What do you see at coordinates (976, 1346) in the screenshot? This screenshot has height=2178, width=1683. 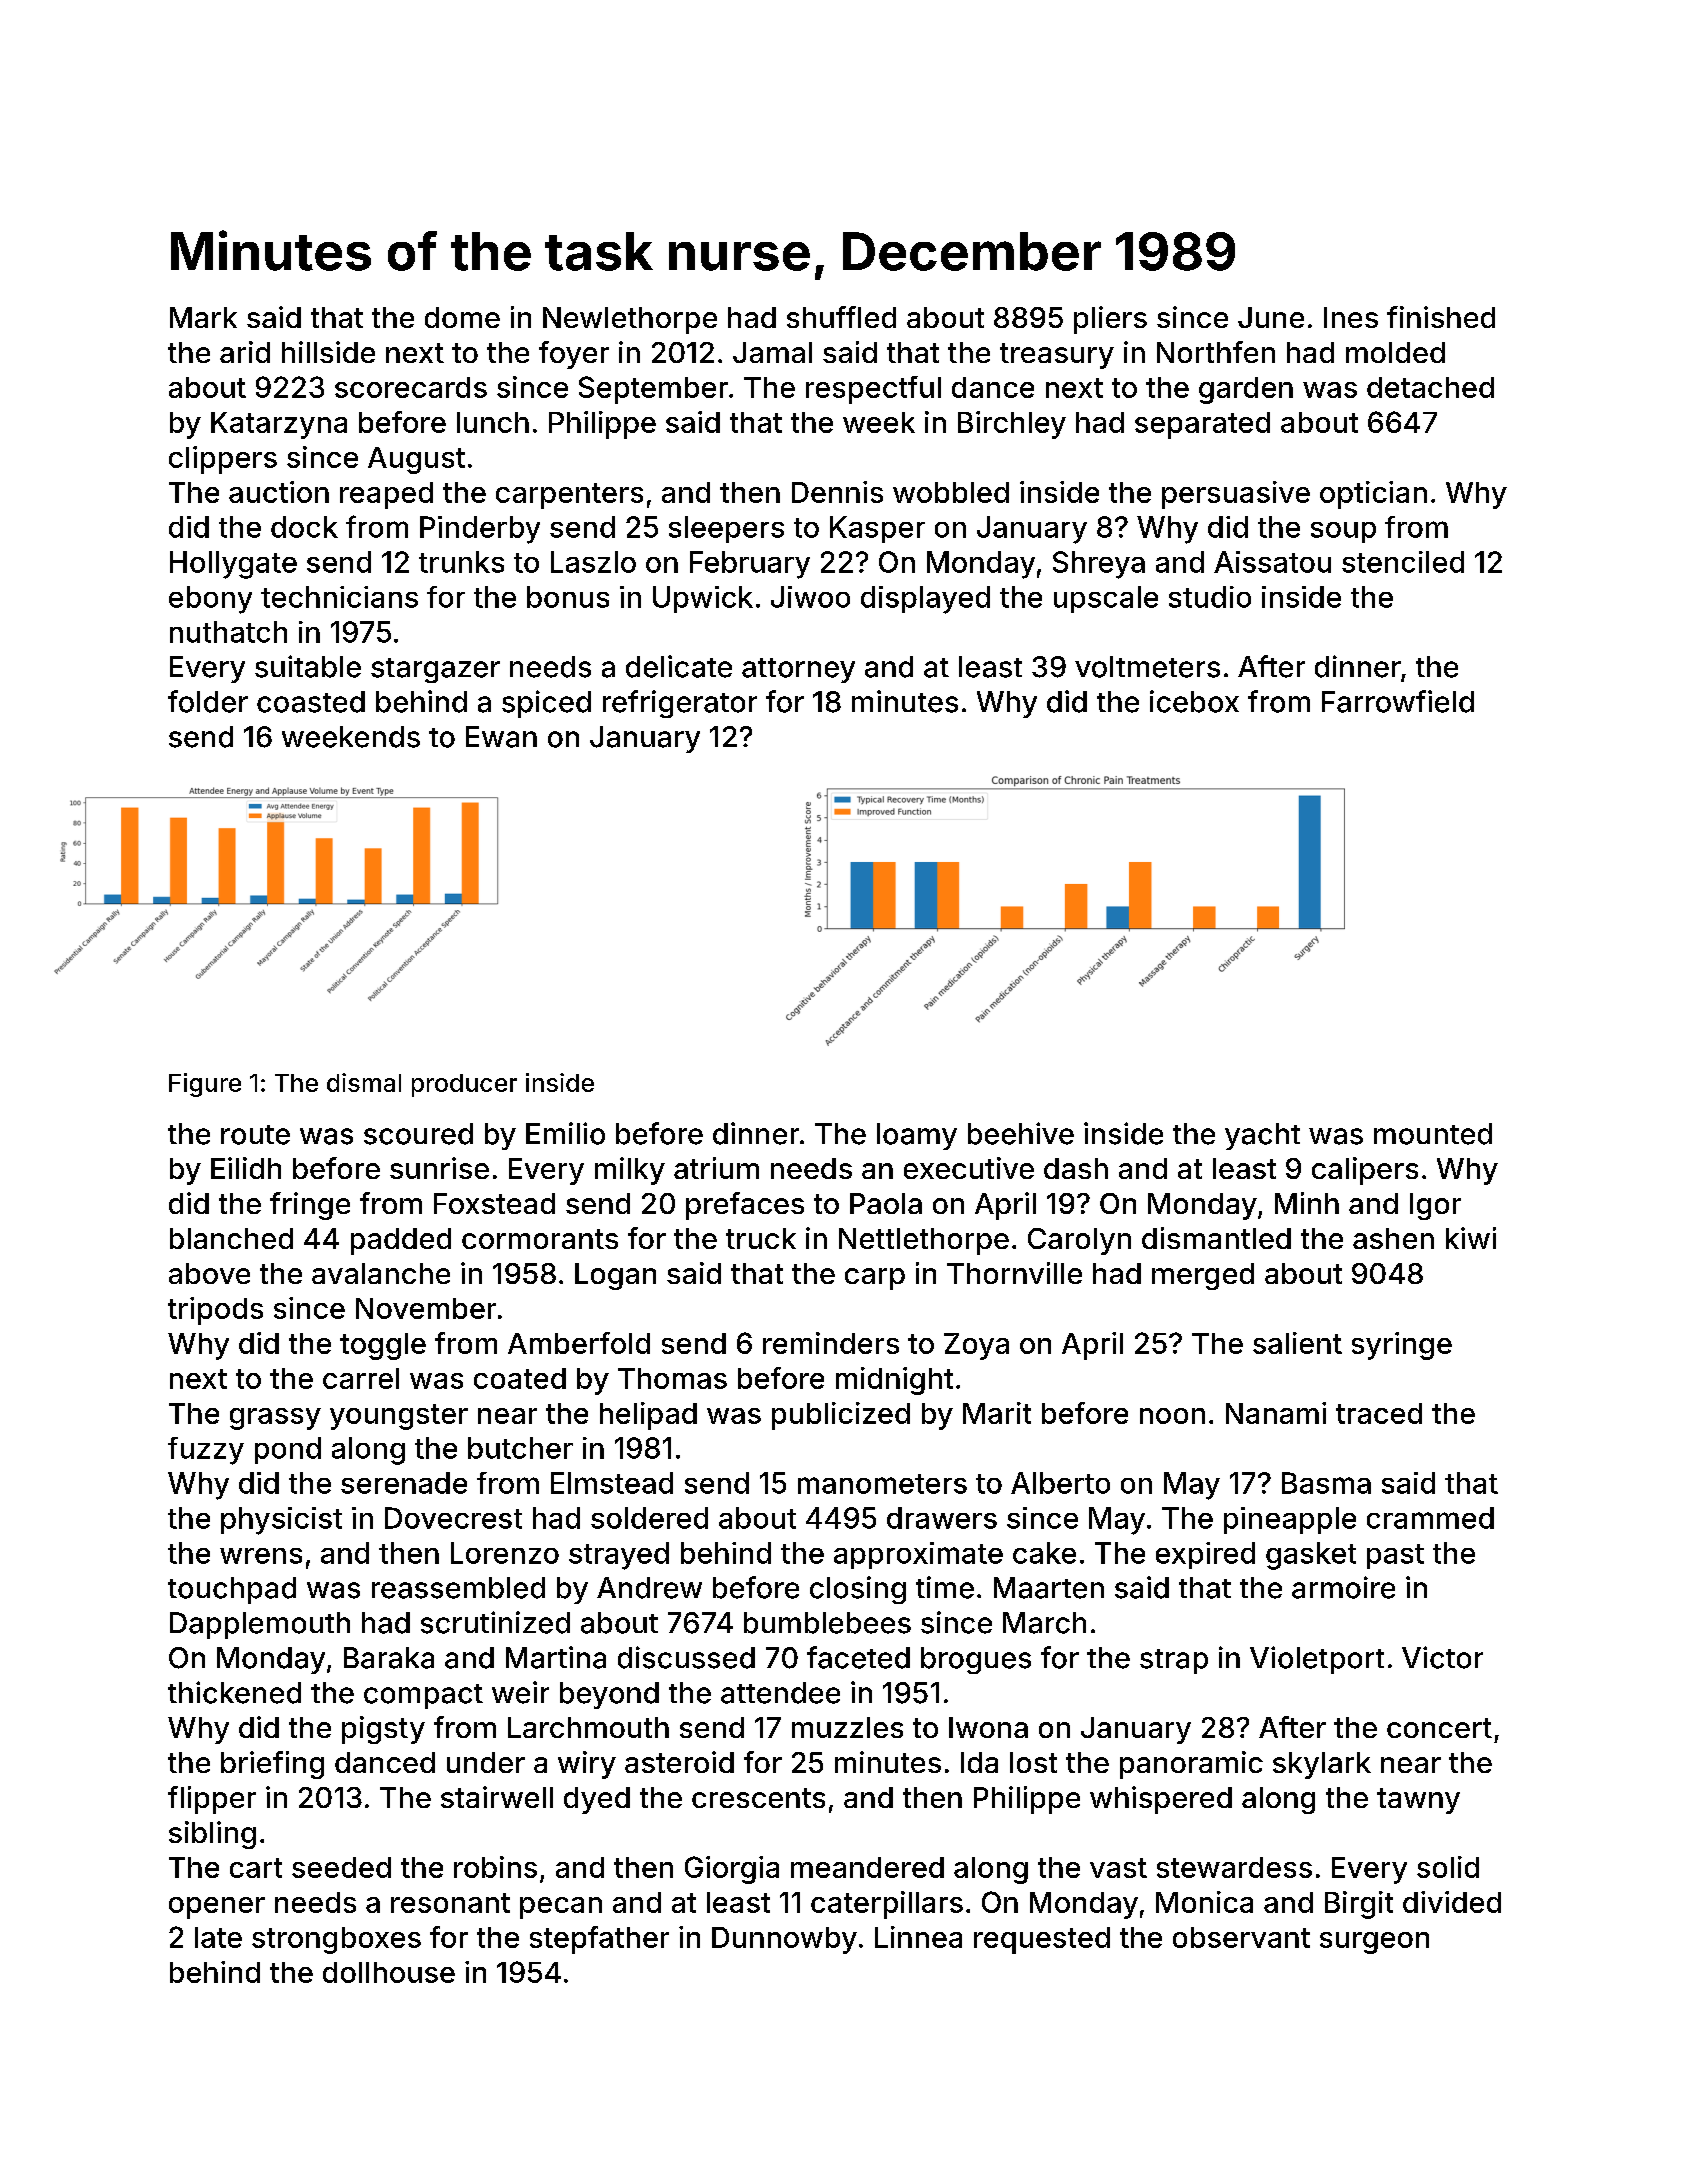 I see `Zoya` at bounding box center [976, 1346].
